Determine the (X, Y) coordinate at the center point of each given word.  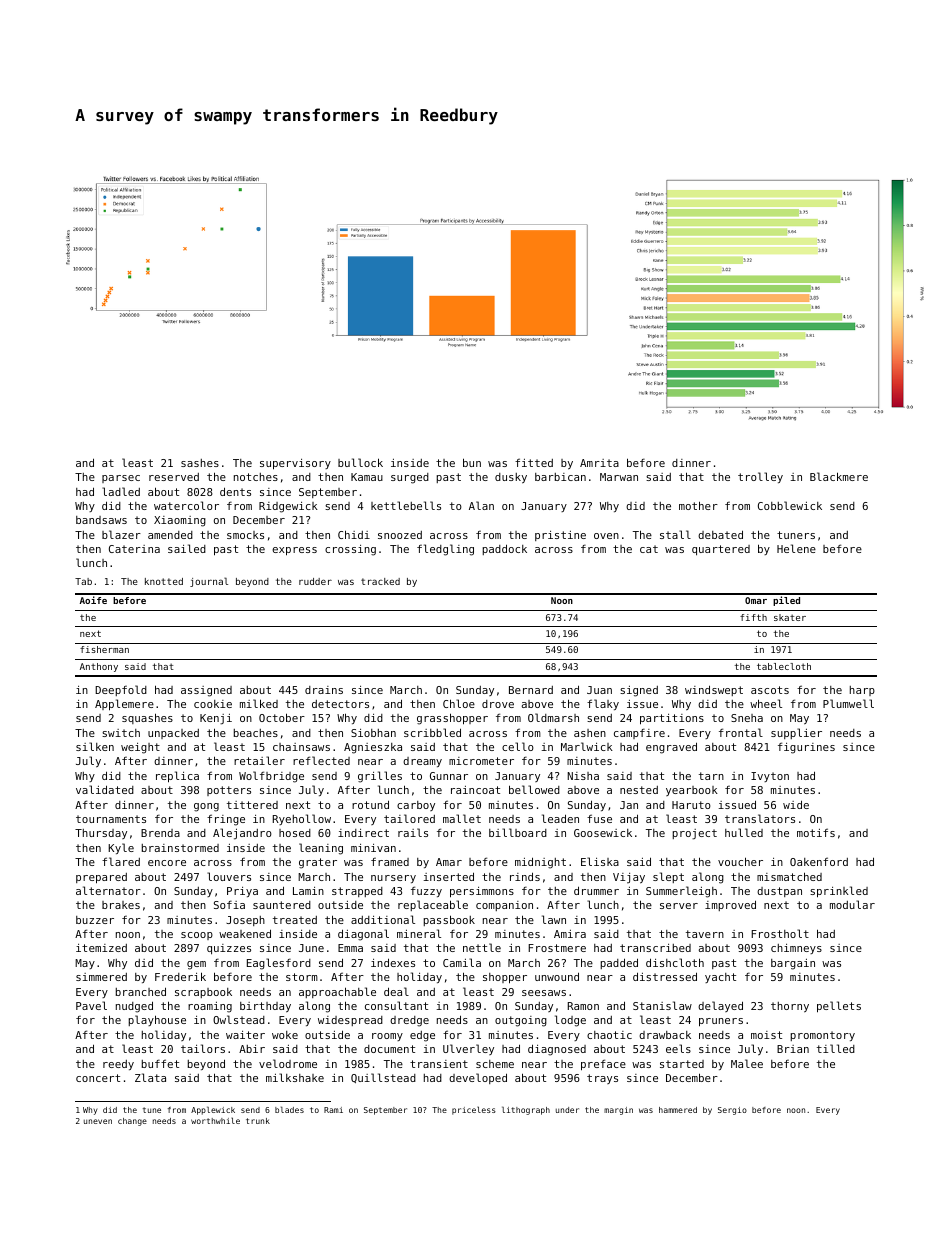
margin (618, 1111)
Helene (796, 548)
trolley (760, 477)
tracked (380, 581)
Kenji (216, 719)
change (132, 1122)
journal (209, 582)
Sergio (732, 1111)
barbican (560, 477)
